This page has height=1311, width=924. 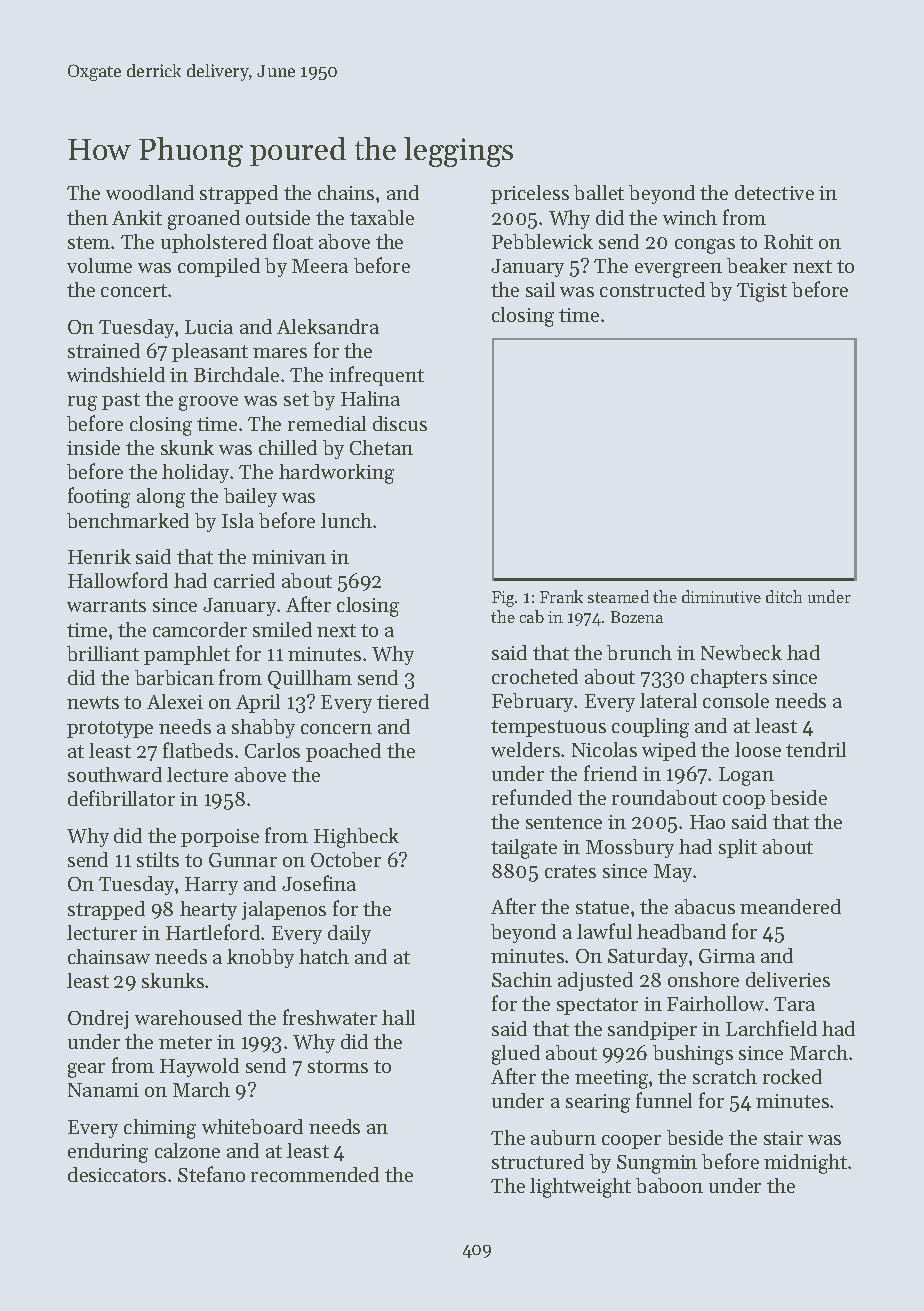 I want to click on Tigist, so click(x=762, y=292).
